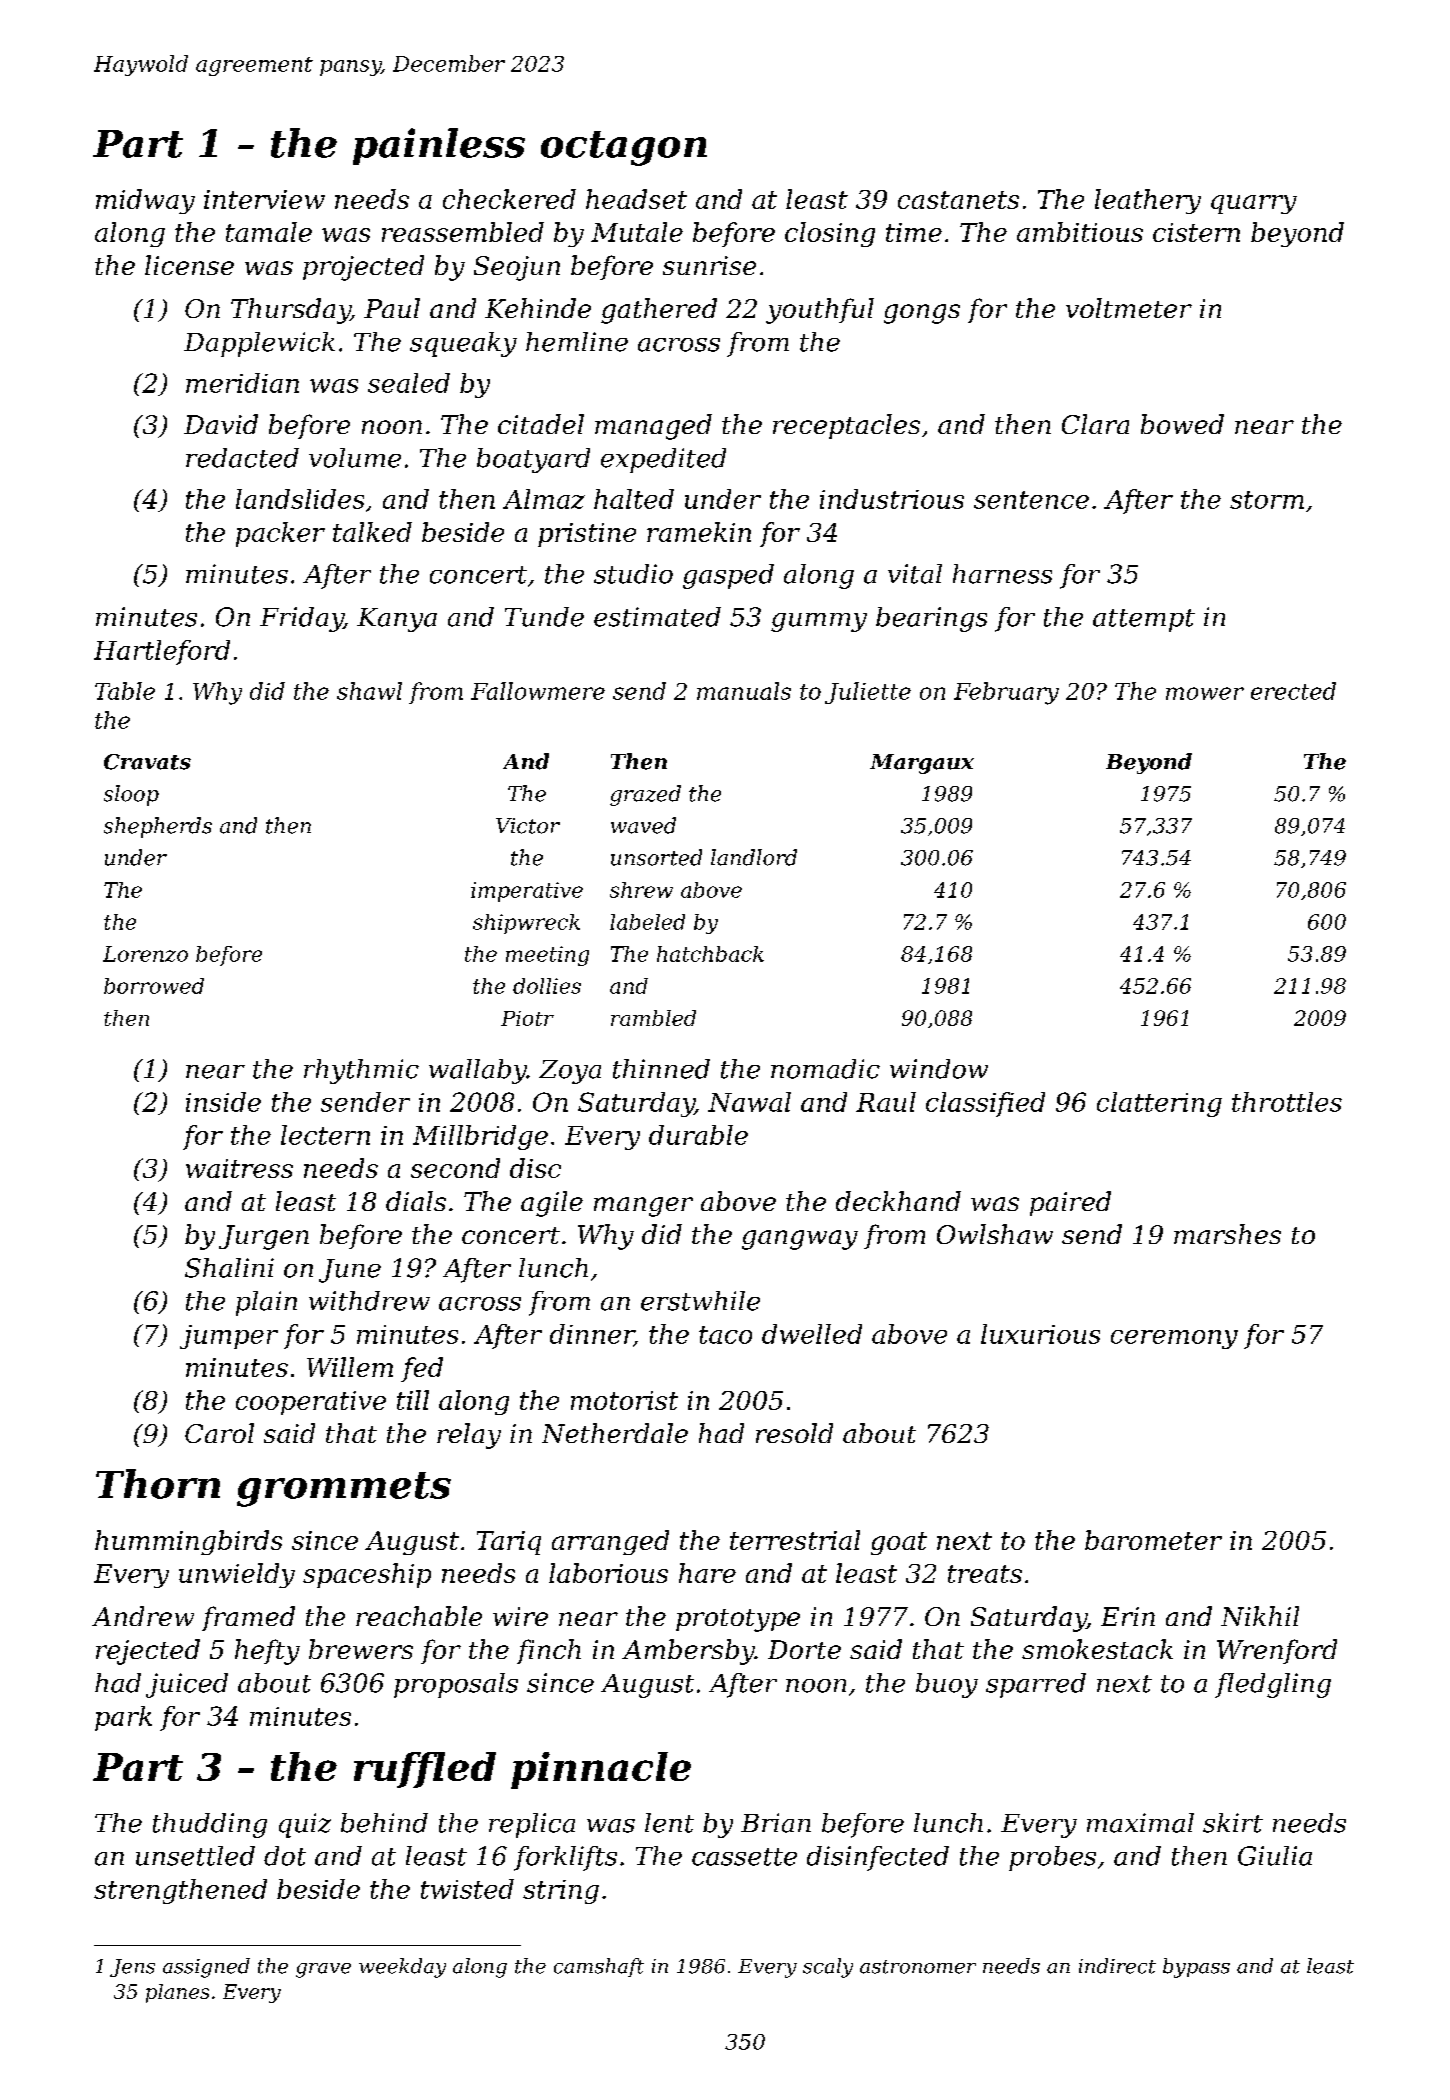 This screenshot has height=2100, width=1450. Describe the element at coordinates (361, 1071) in the screenshot. I see `rhythmic` at that location.
